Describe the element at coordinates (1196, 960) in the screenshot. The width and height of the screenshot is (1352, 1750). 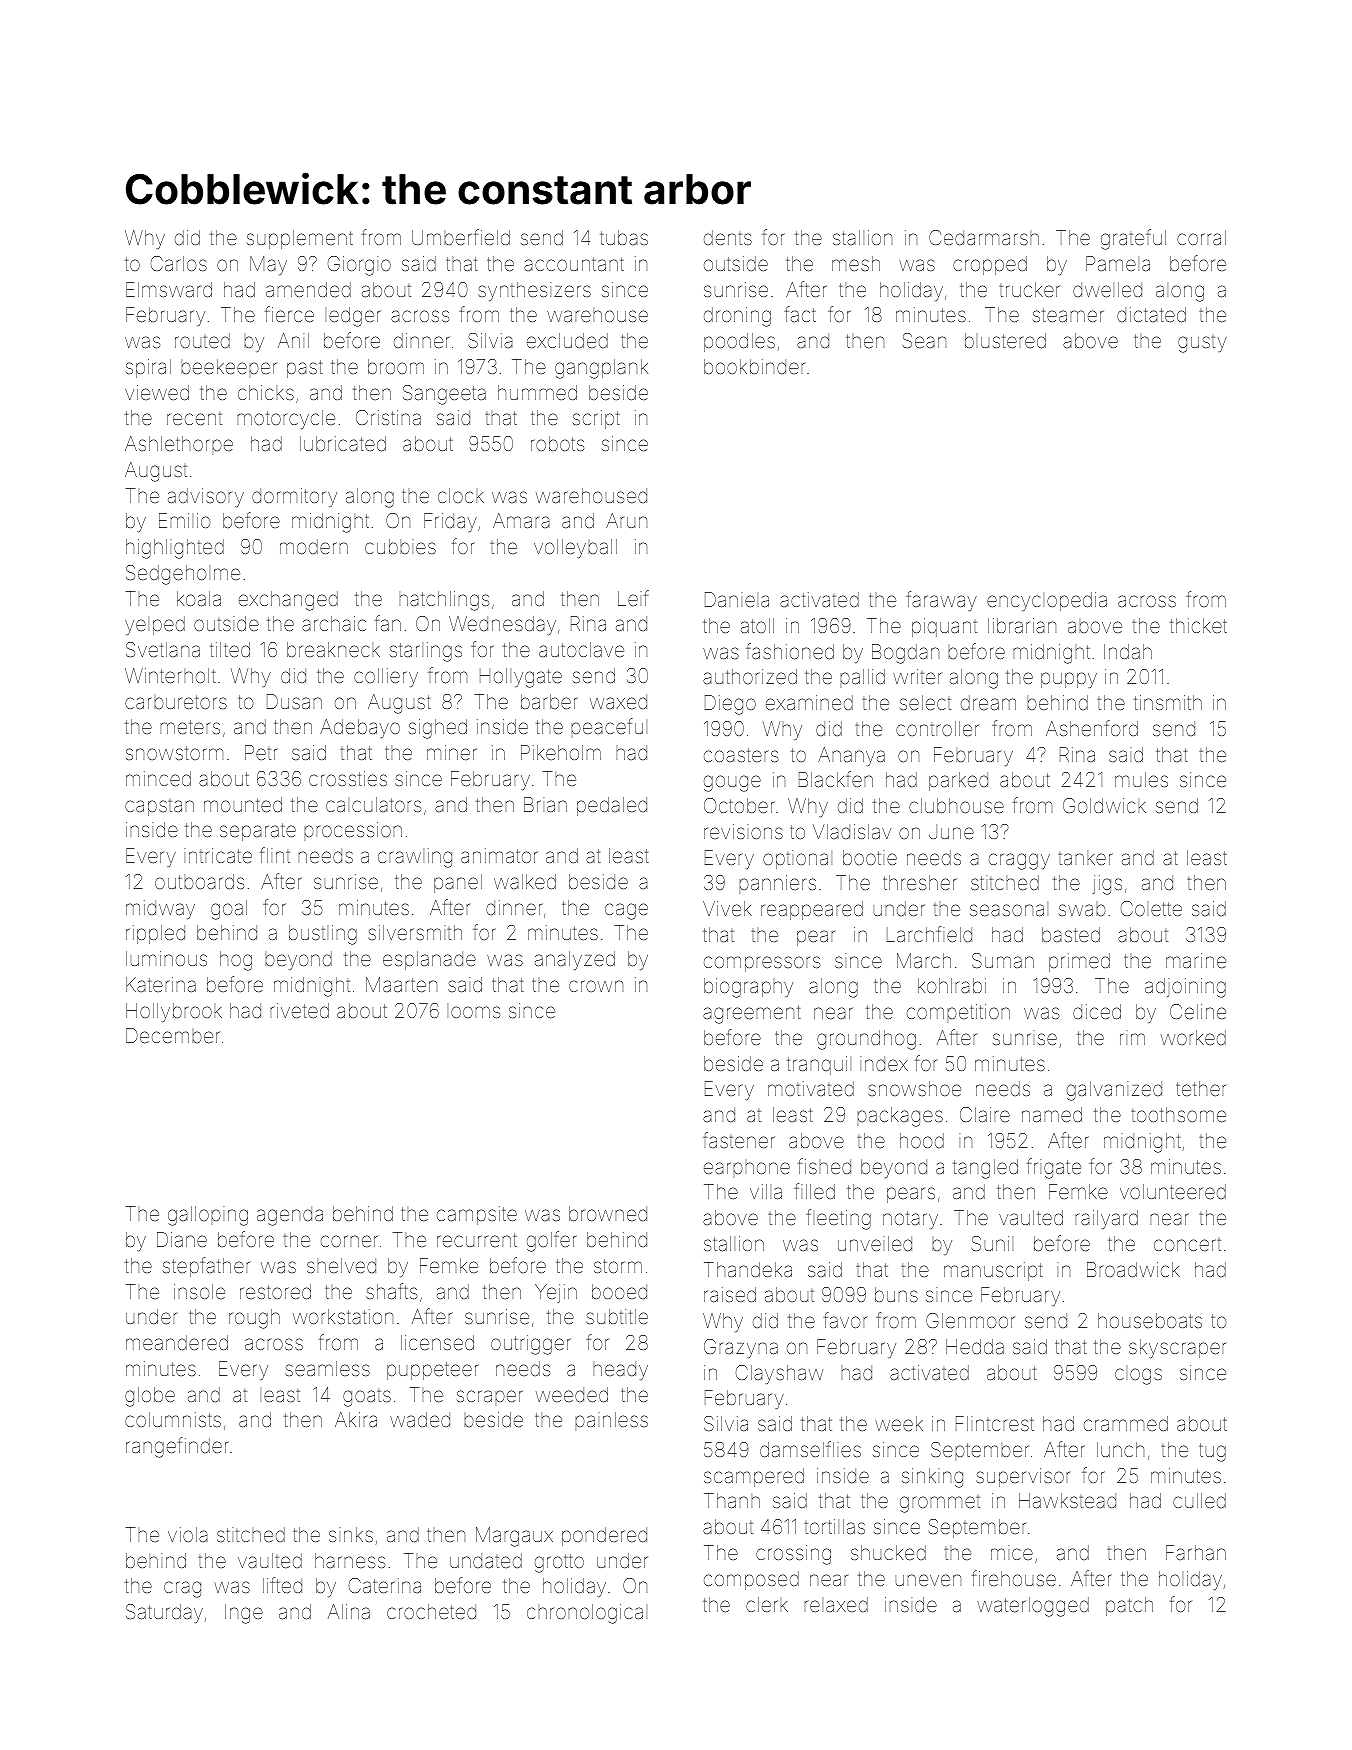
I see `marine` at that location.
